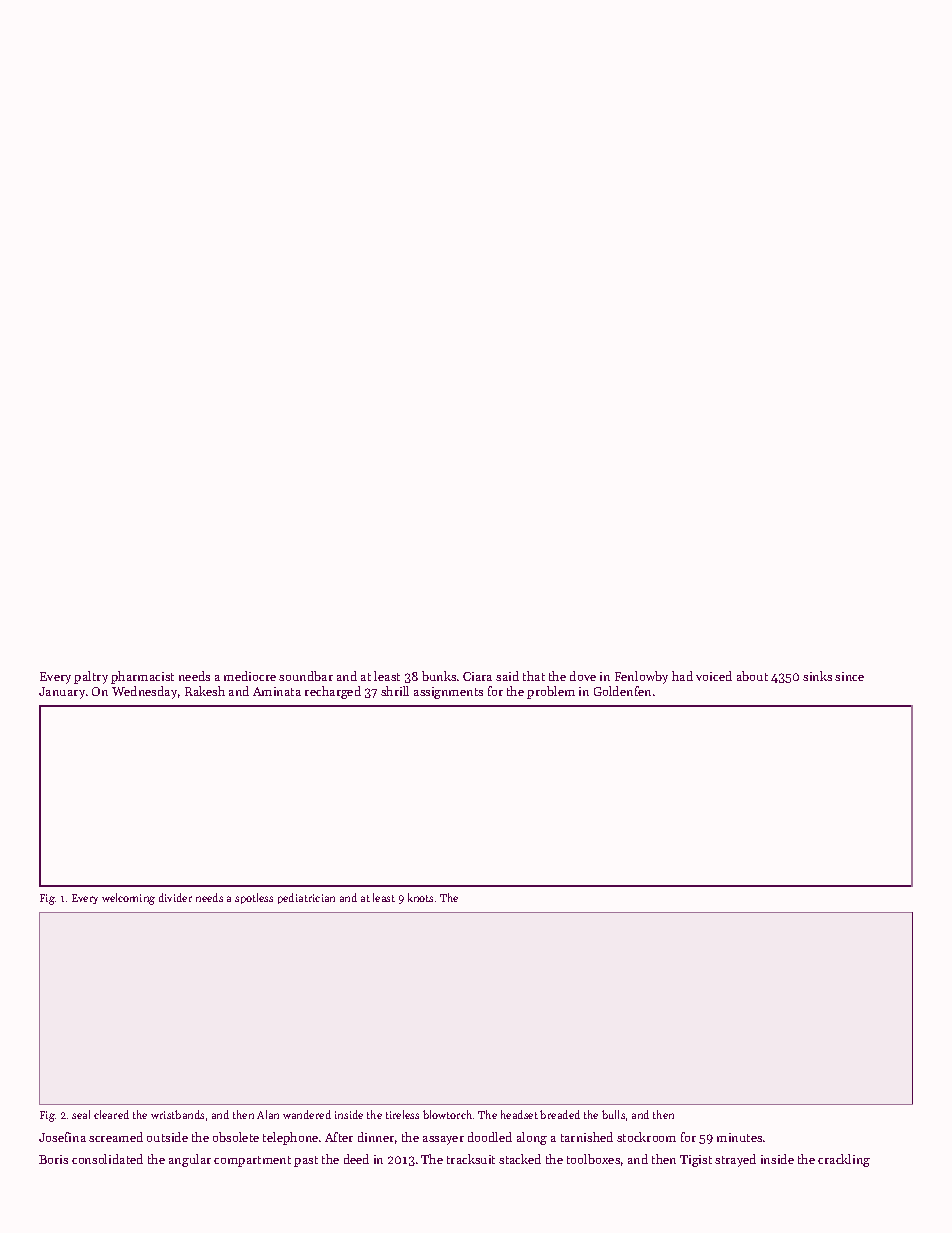  What do you see at coordinates (306, 676) in the document?
I see `soundbar` at bounding box center [306, 676].
